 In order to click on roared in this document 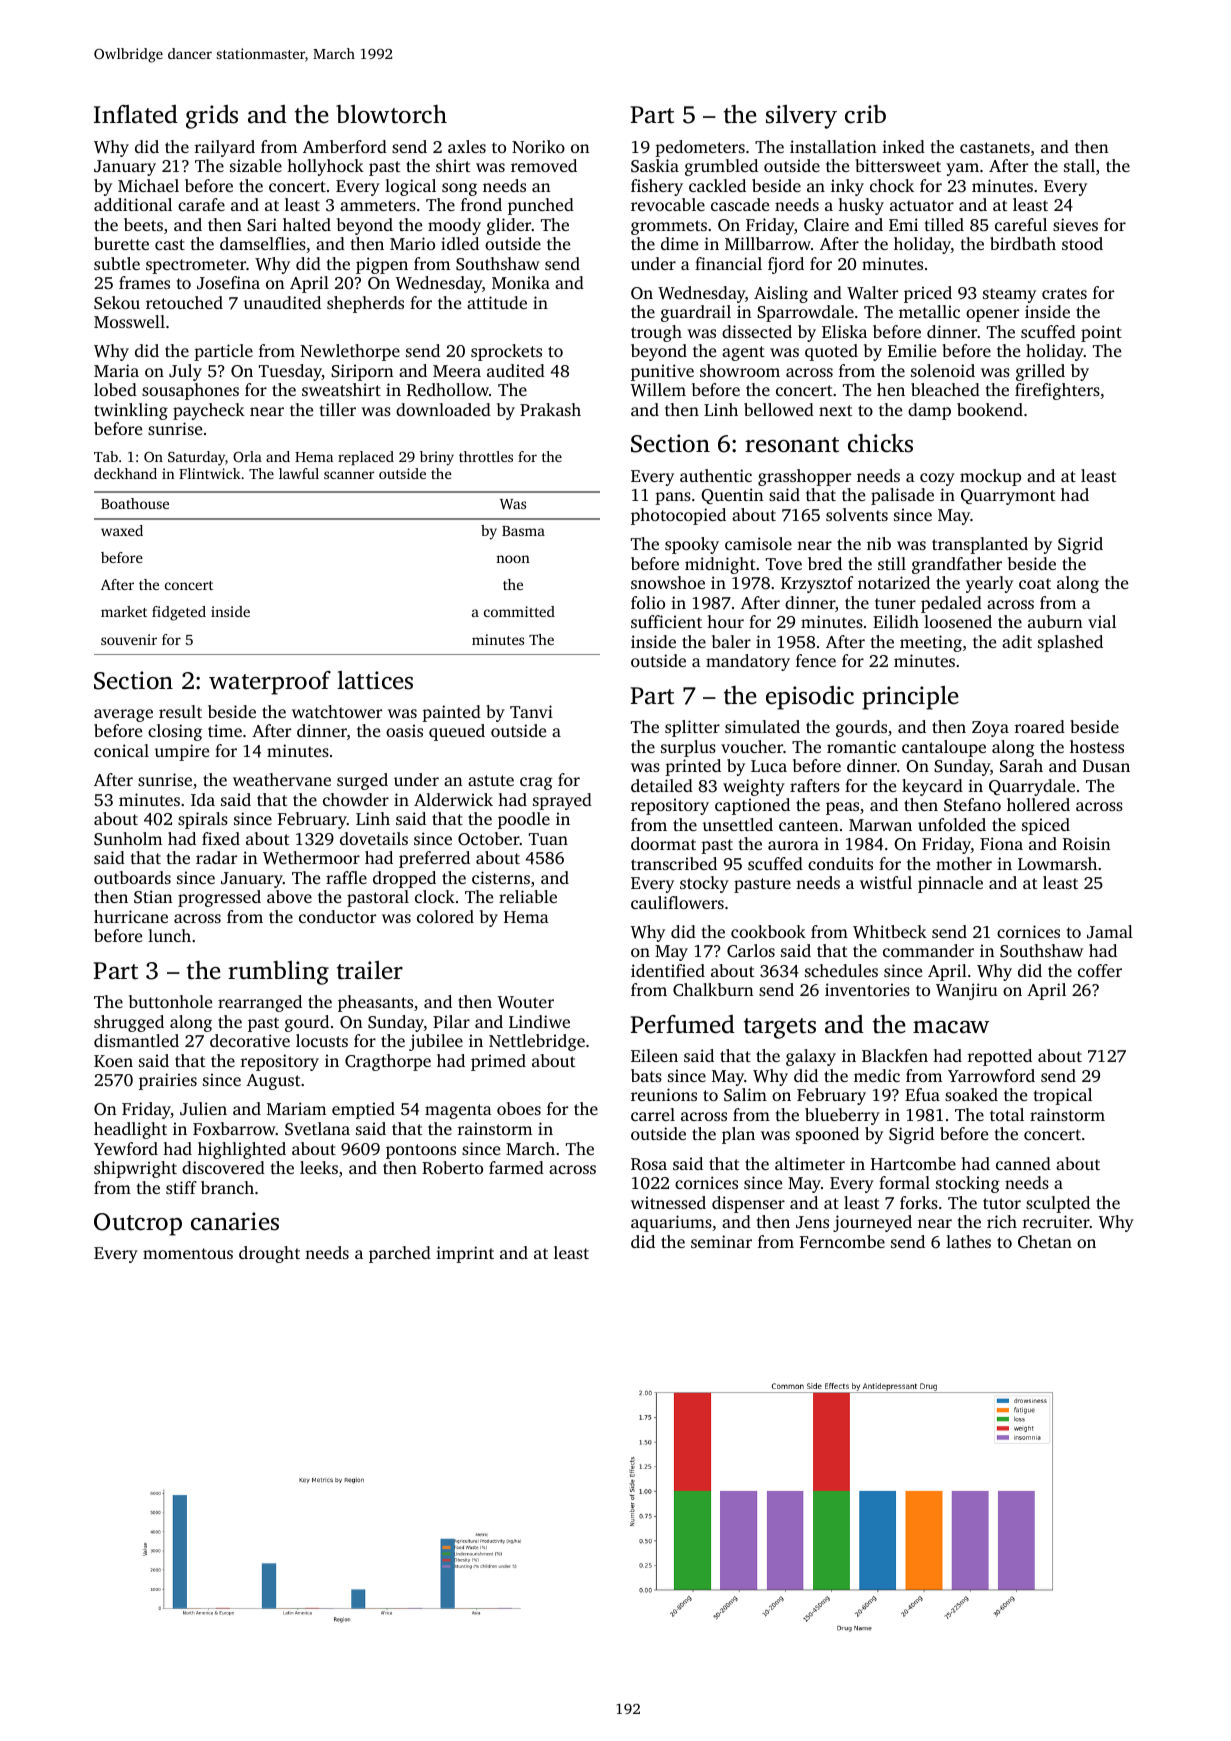, I will do `click(1040, 726)`.
